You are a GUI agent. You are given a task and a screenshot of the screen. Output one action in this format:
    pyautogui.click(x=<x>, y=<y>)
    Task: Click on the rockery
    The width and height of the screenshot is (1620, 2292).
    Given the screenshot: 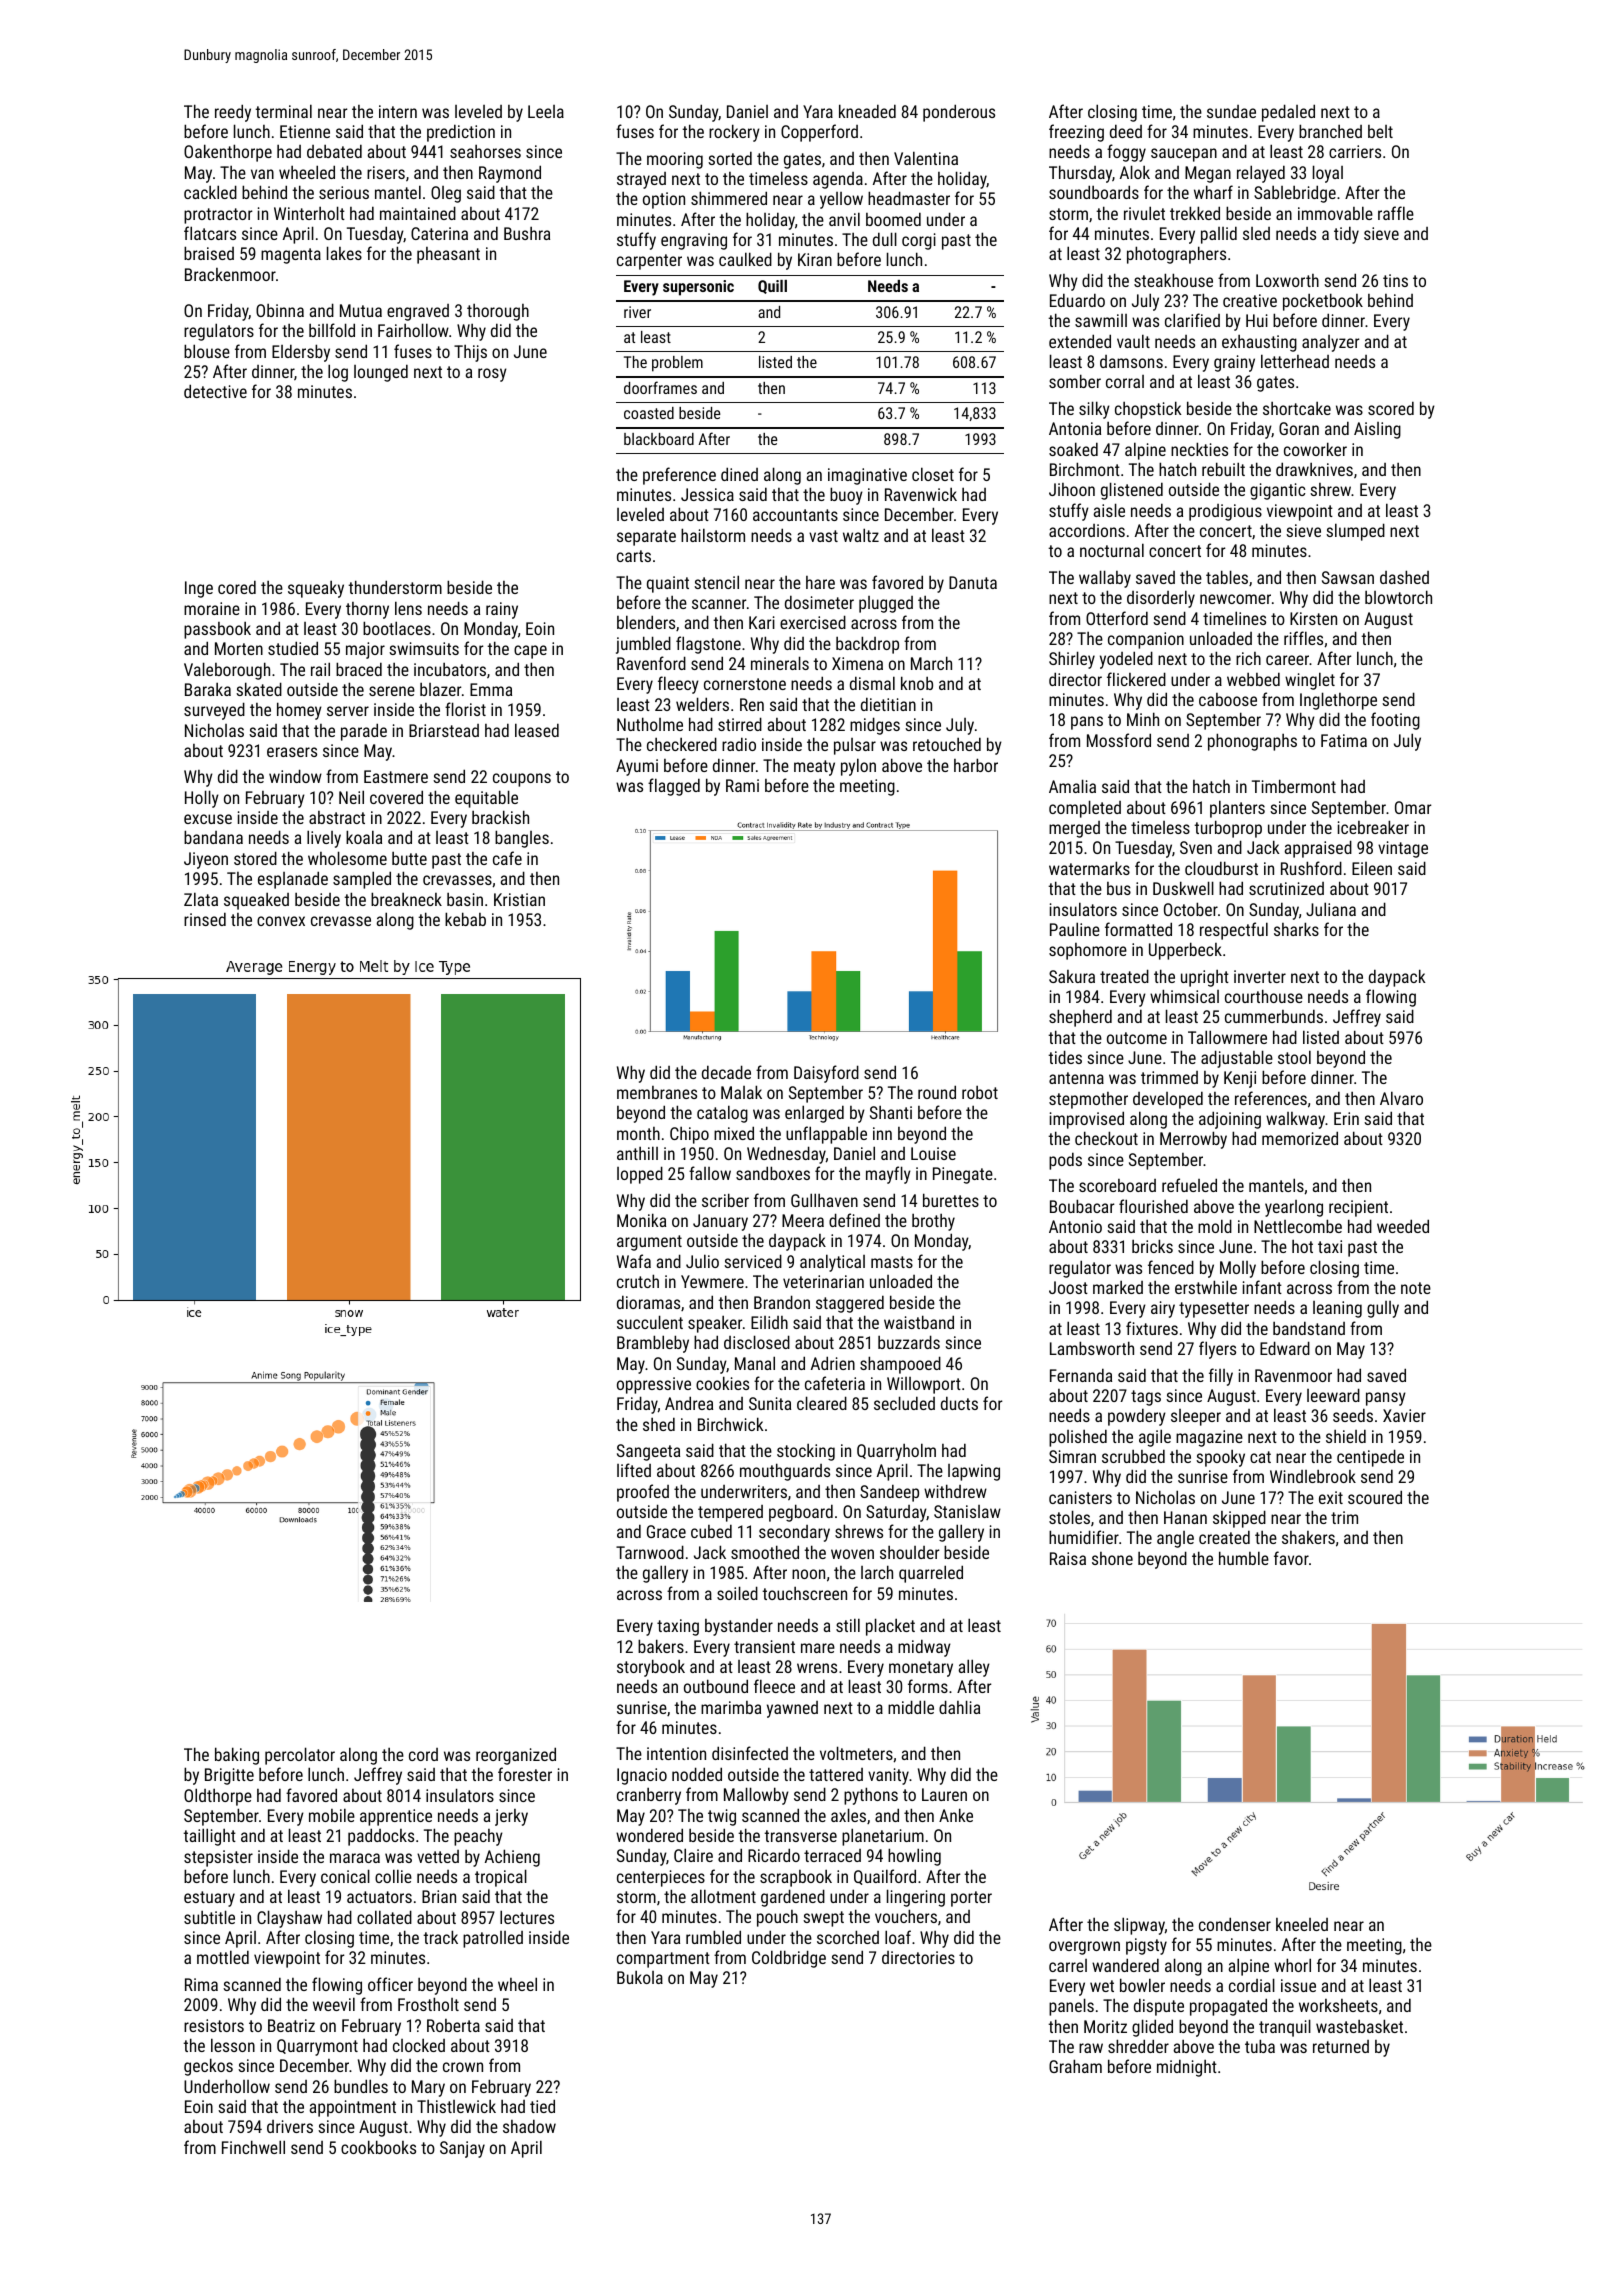 What is the action you would take?
    pyautogui.click(x=734, y=133)
